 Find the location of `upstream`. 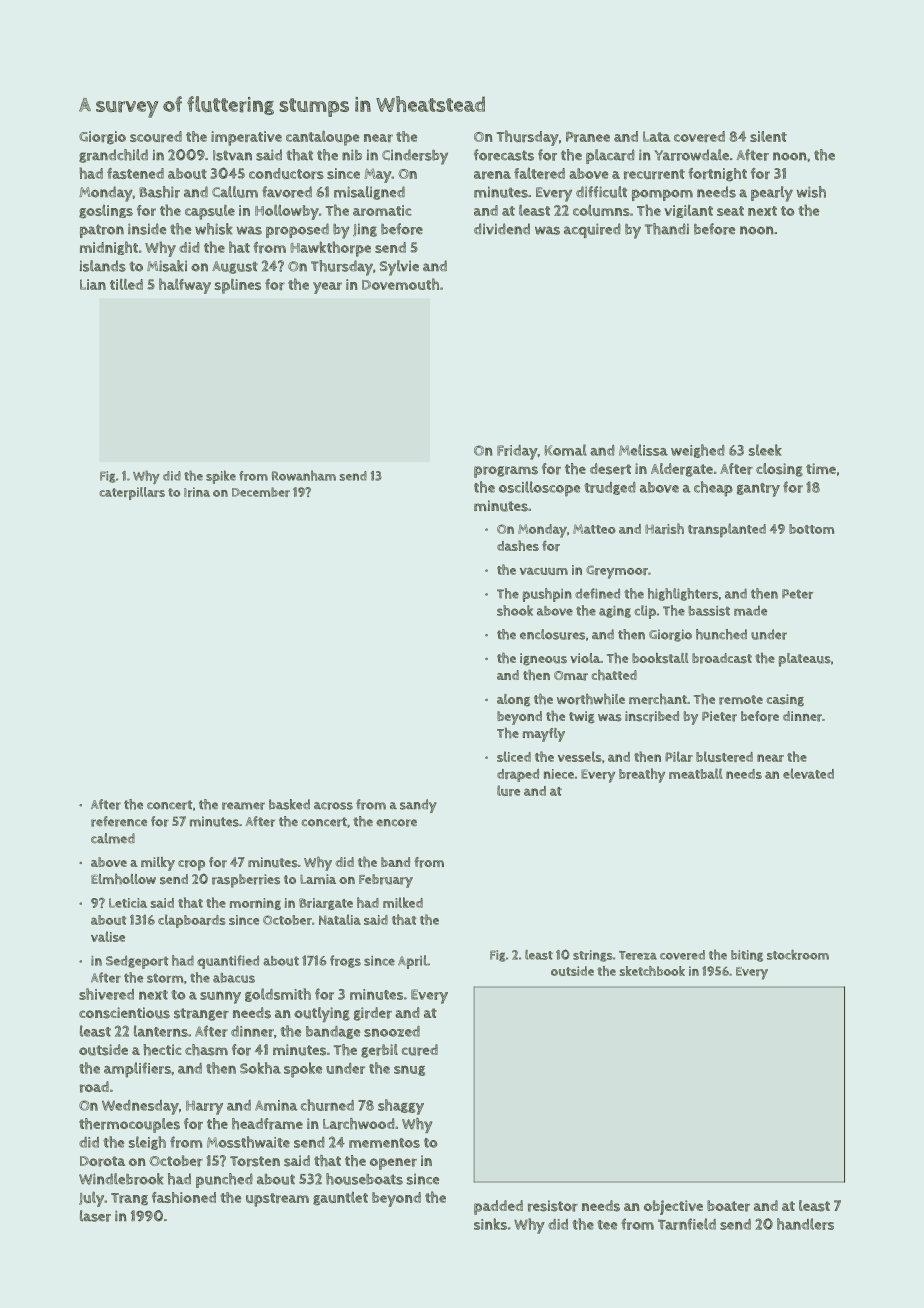

upstream is located at coordinates (277, 1200).
